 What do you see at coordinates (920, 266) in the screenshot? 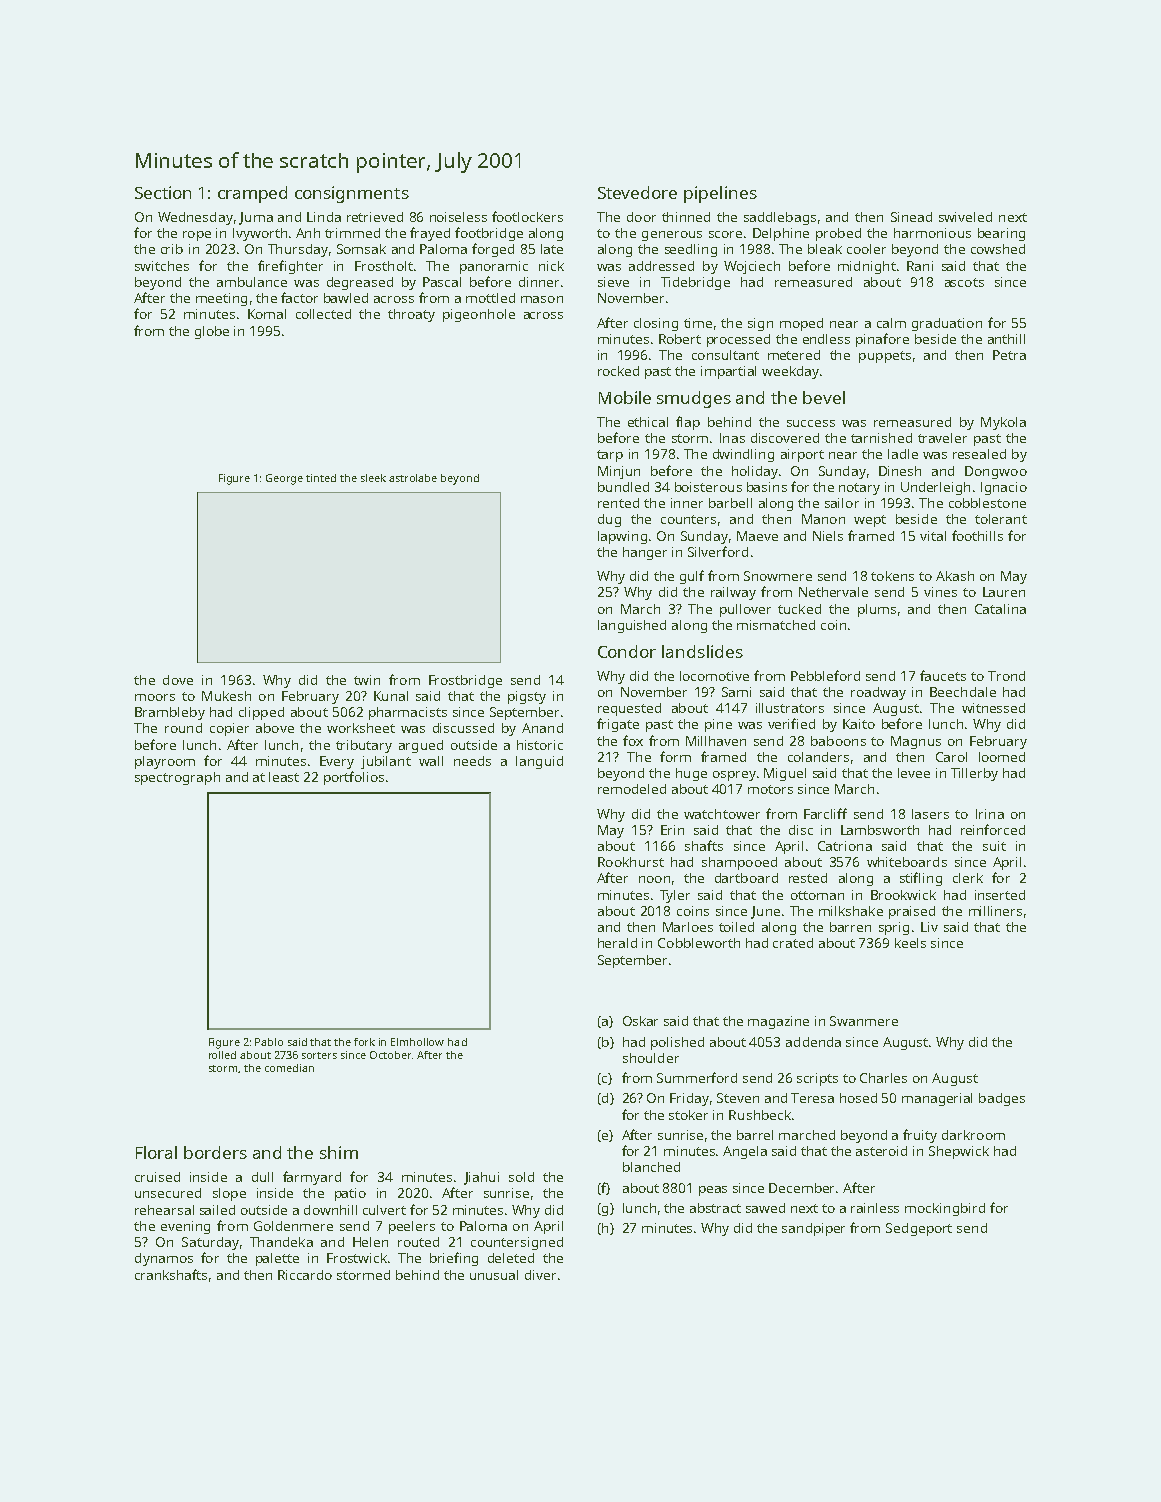
I see `Rani` at bounding box center [920, 266].
